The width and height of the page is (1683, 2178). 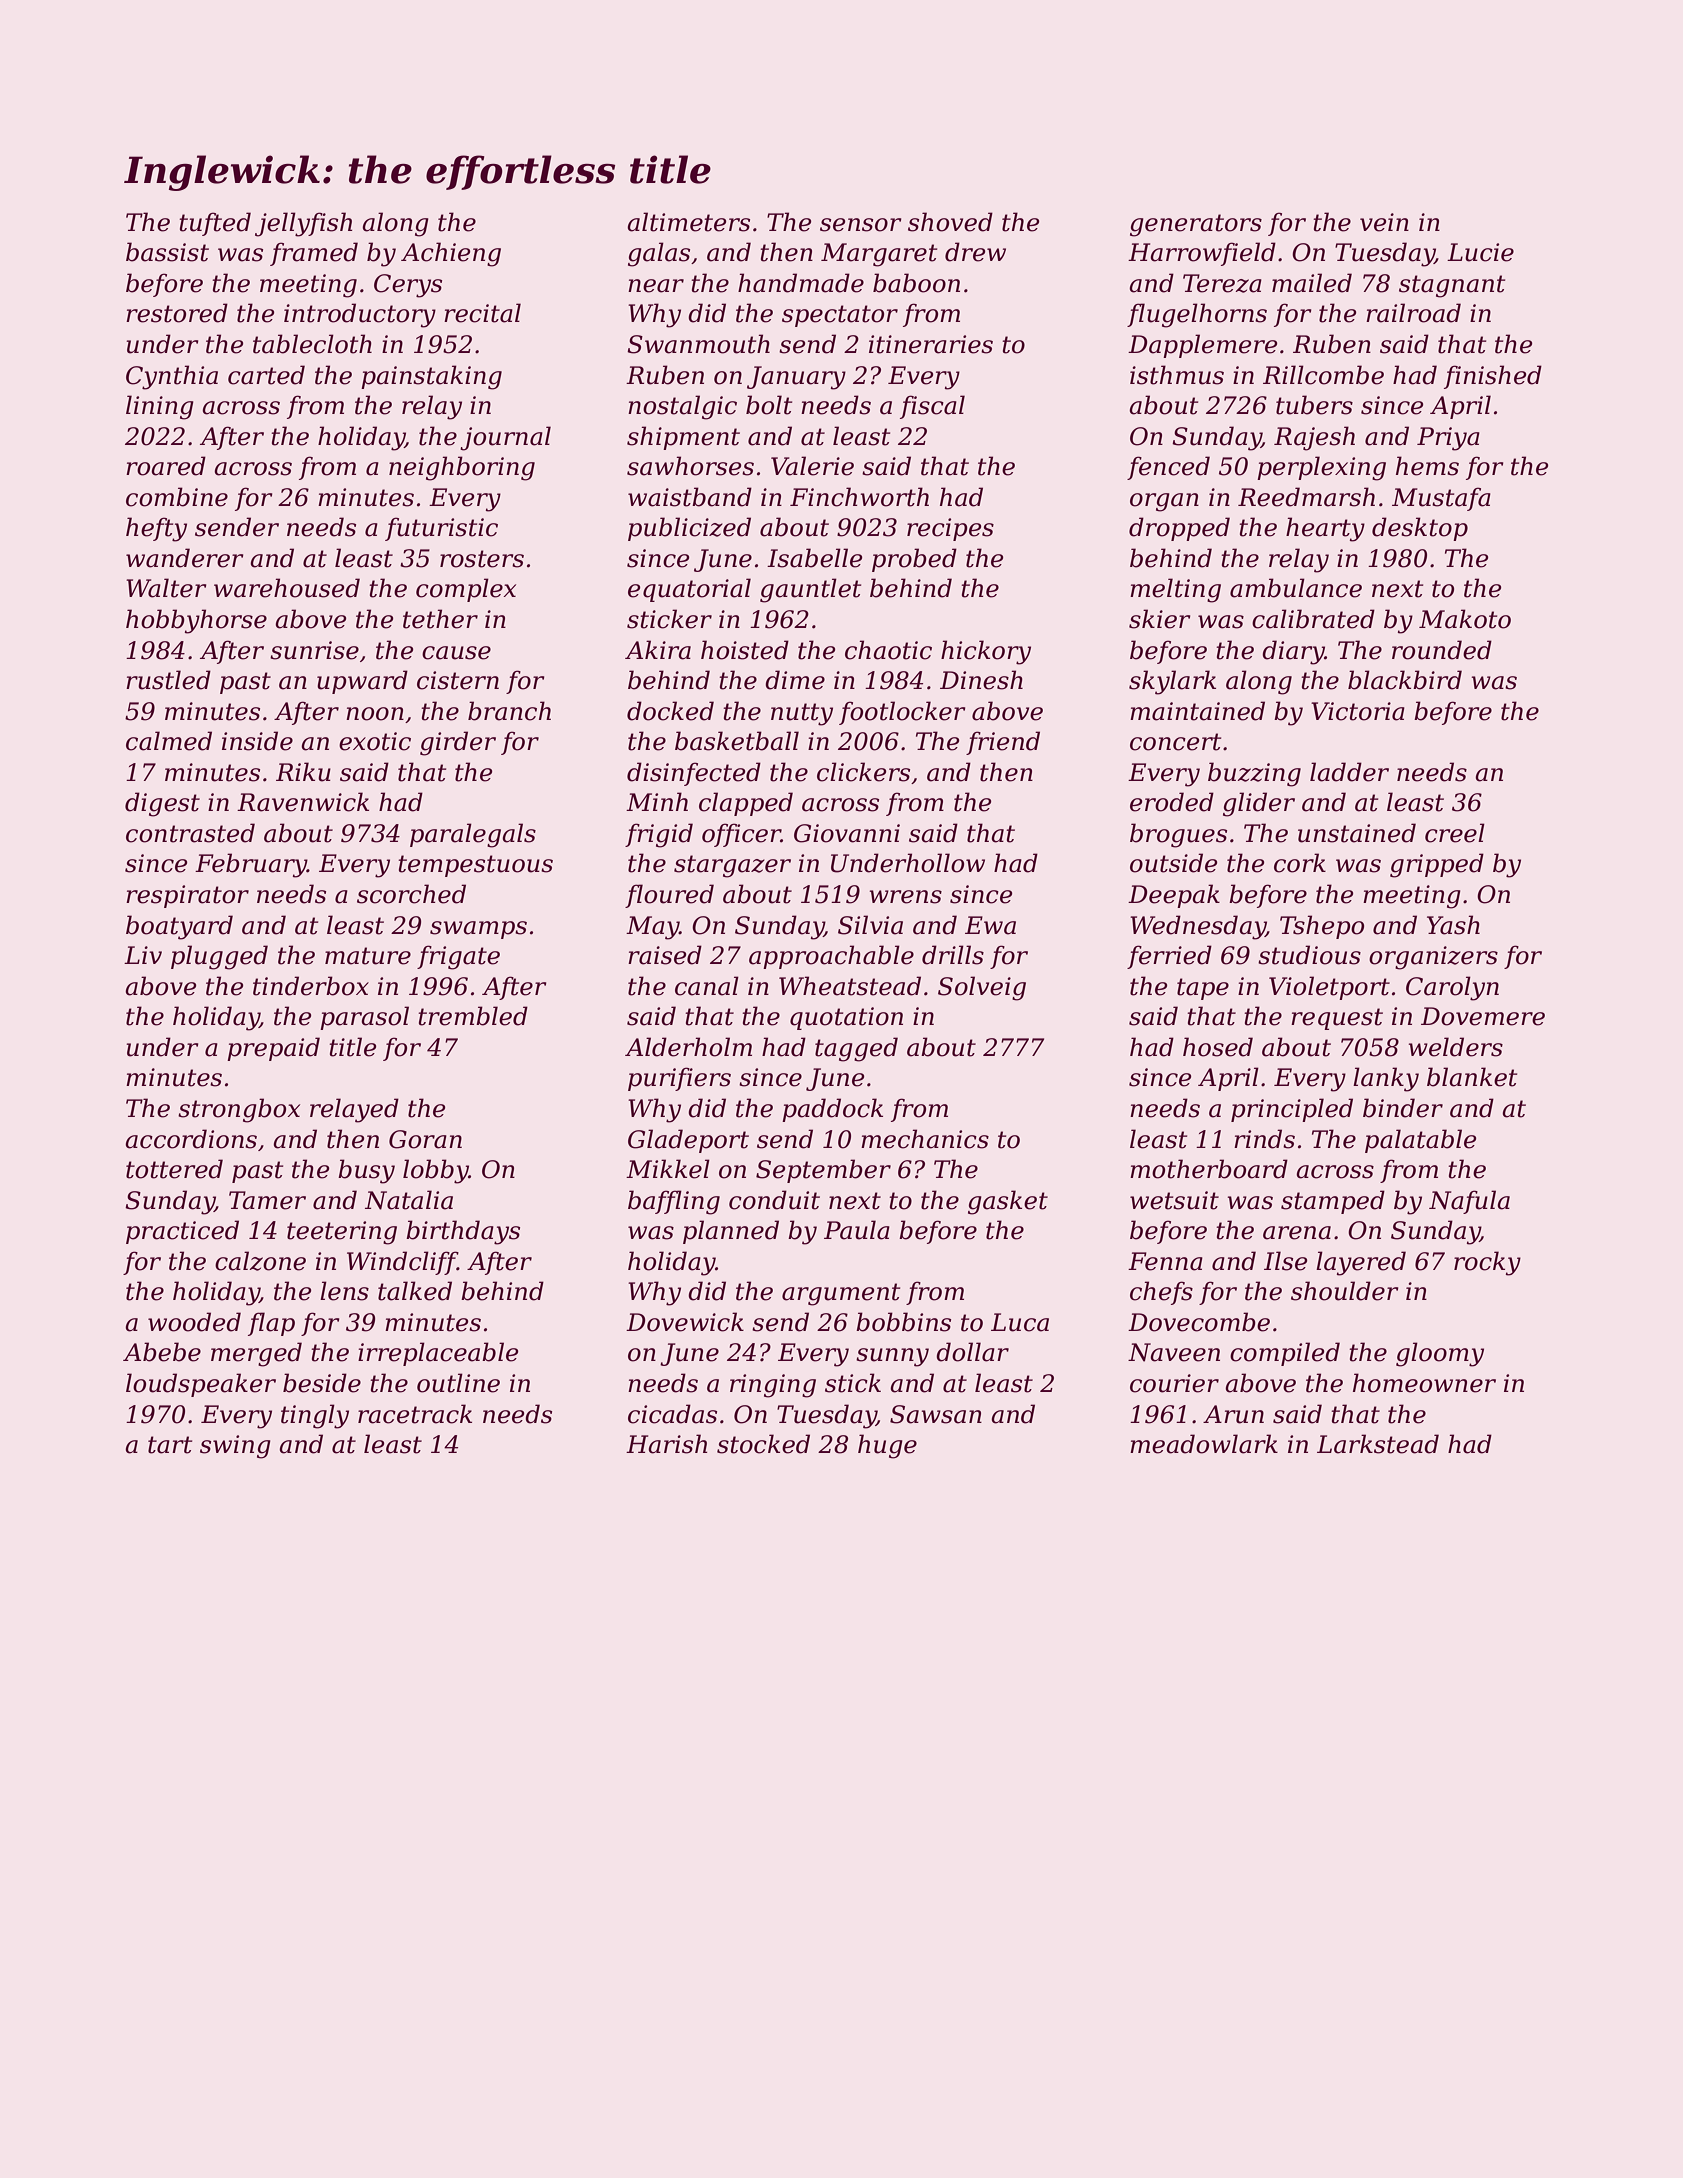 I want to click on tingly, so click(x=315, y=1416).
